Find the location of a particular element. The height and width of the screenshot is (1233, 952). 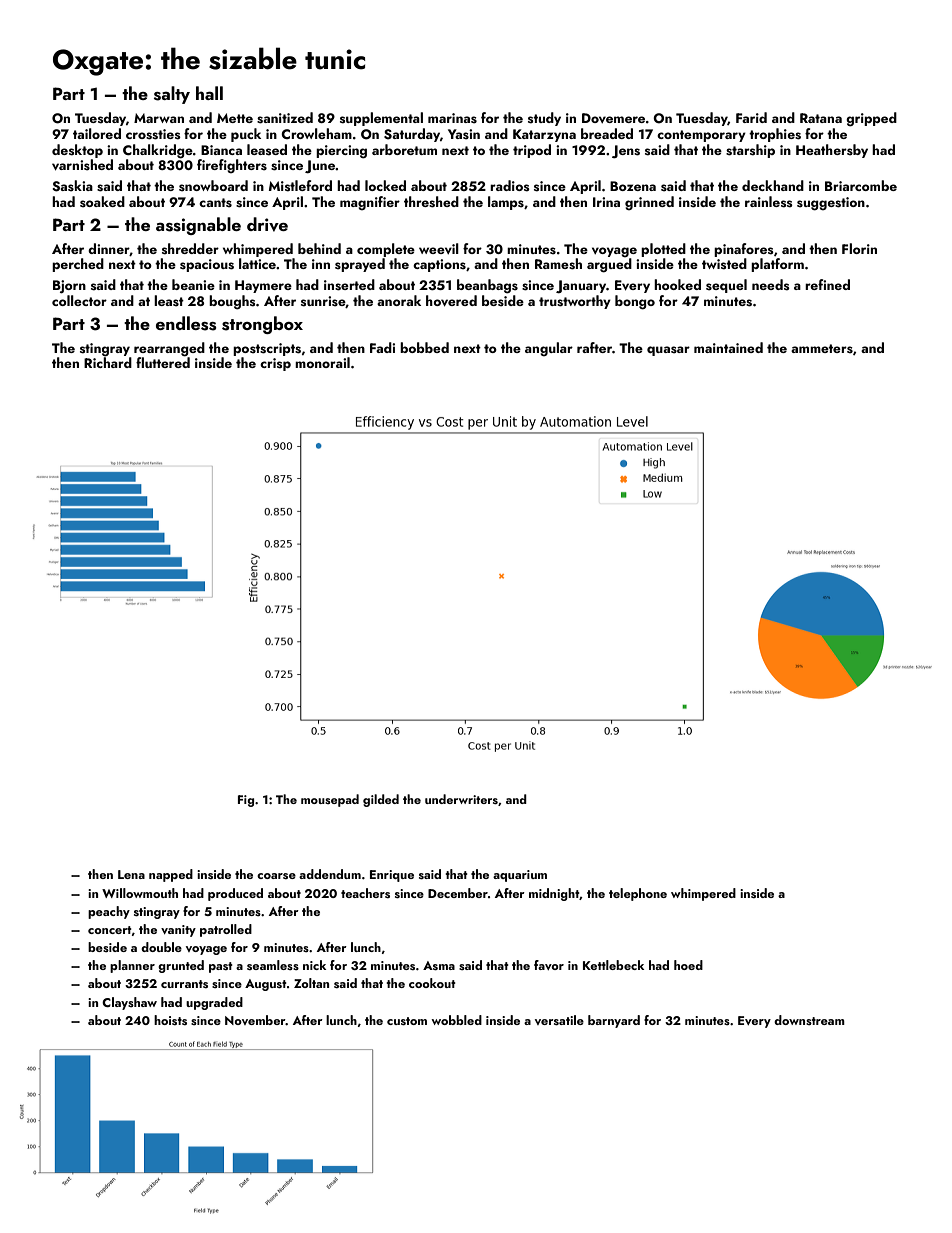

Richard is located at coordinates (108, 362).
